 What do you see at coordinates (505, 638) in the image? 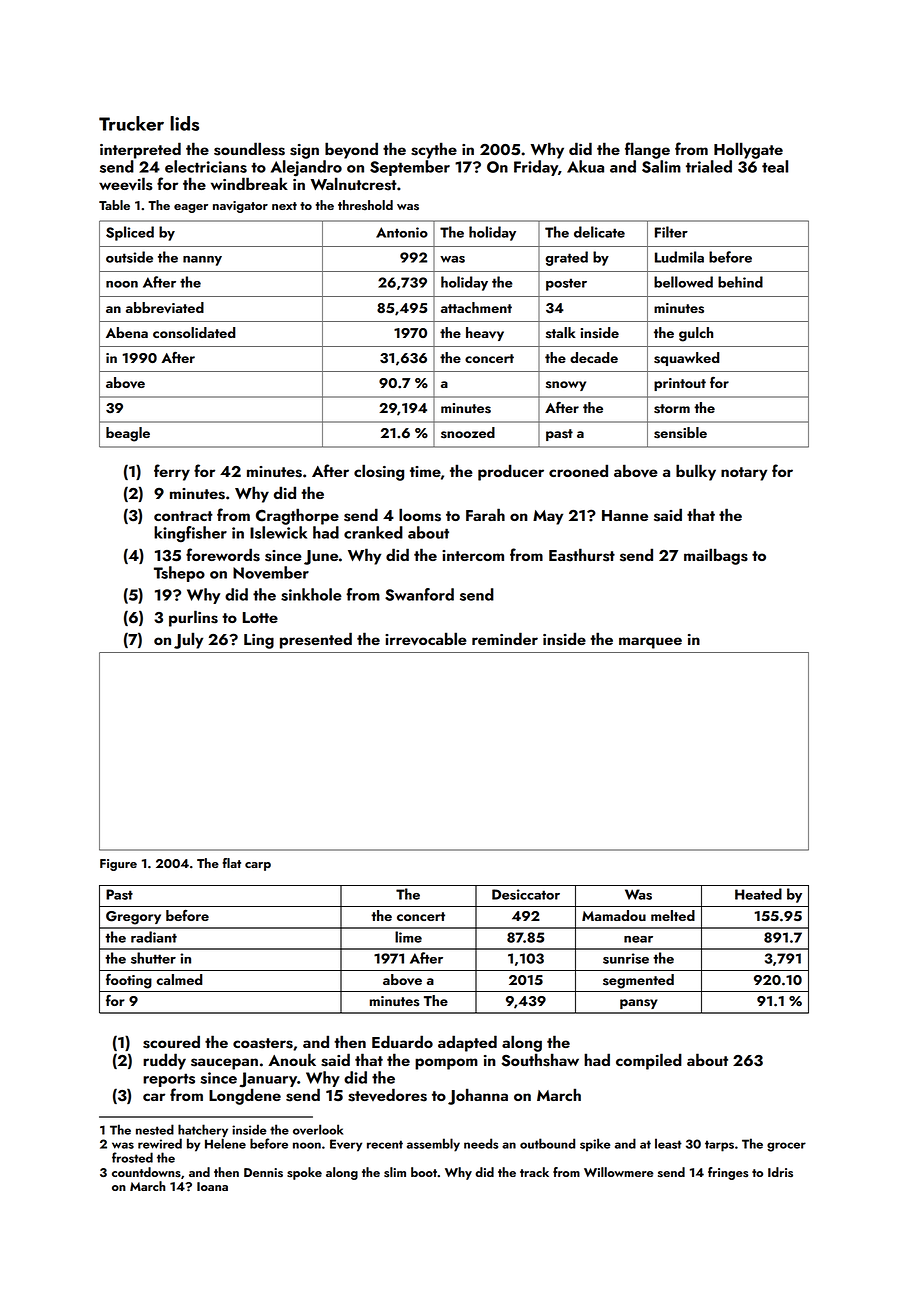
I see `reminder` at bounding box center [505, 638].
